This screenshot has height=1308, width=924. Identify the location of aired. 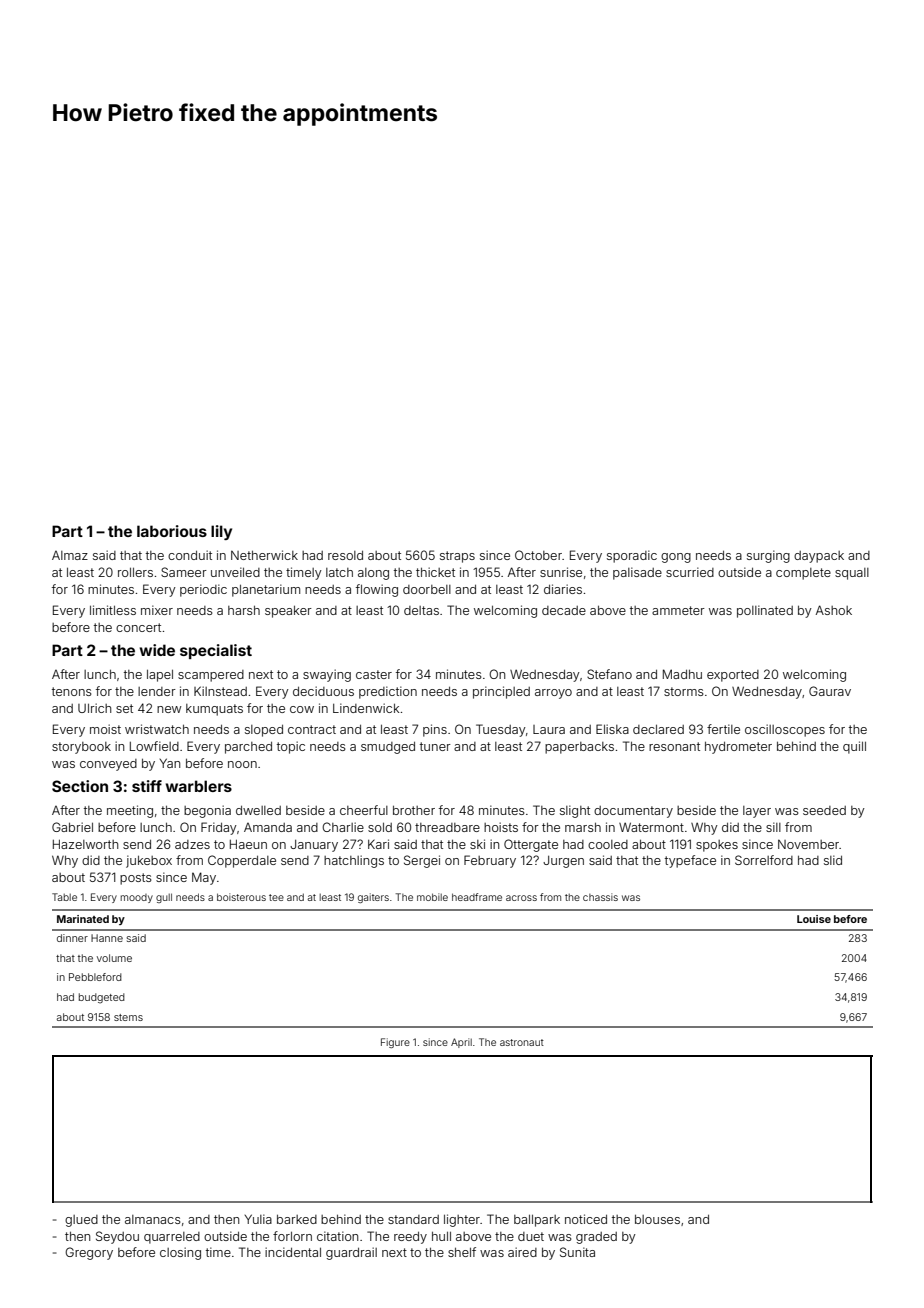
(522, 1252).
